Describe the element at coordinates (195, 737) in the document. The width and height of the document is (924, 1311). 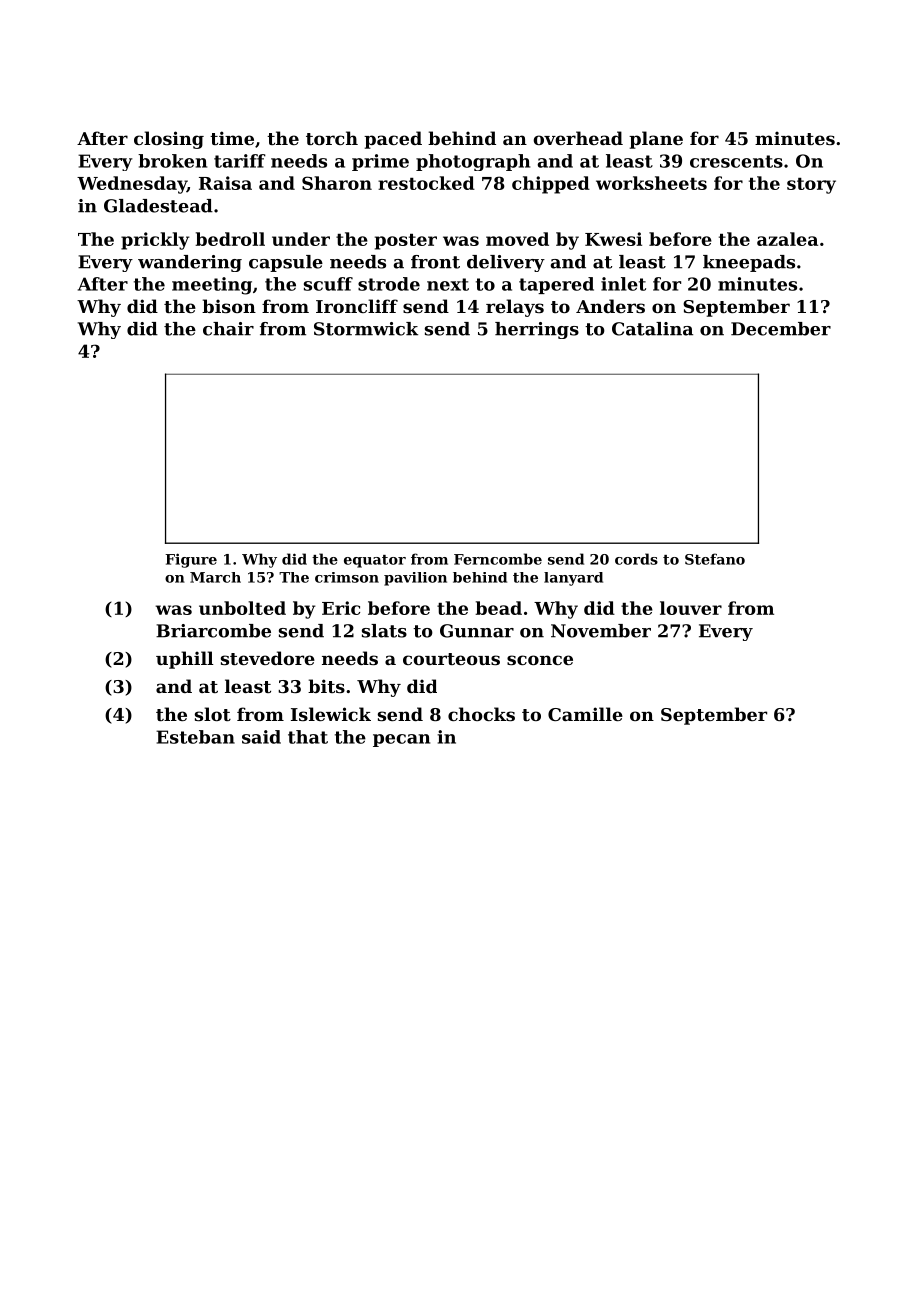
I see `Esteban` at that location.
